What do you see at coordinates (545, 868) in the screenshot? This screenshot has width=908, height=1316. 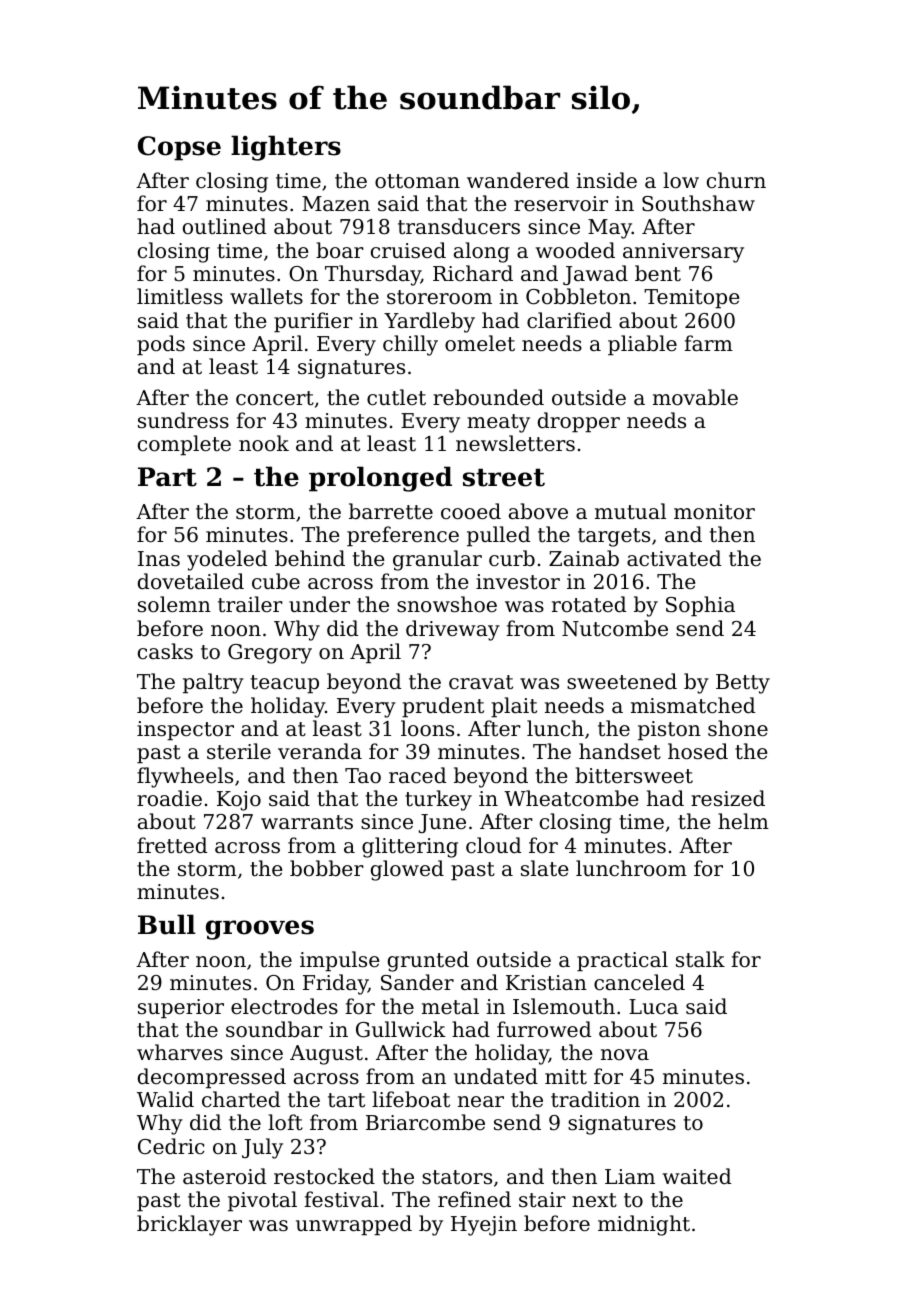 I see `slate` at bounding box center [545, 868].
